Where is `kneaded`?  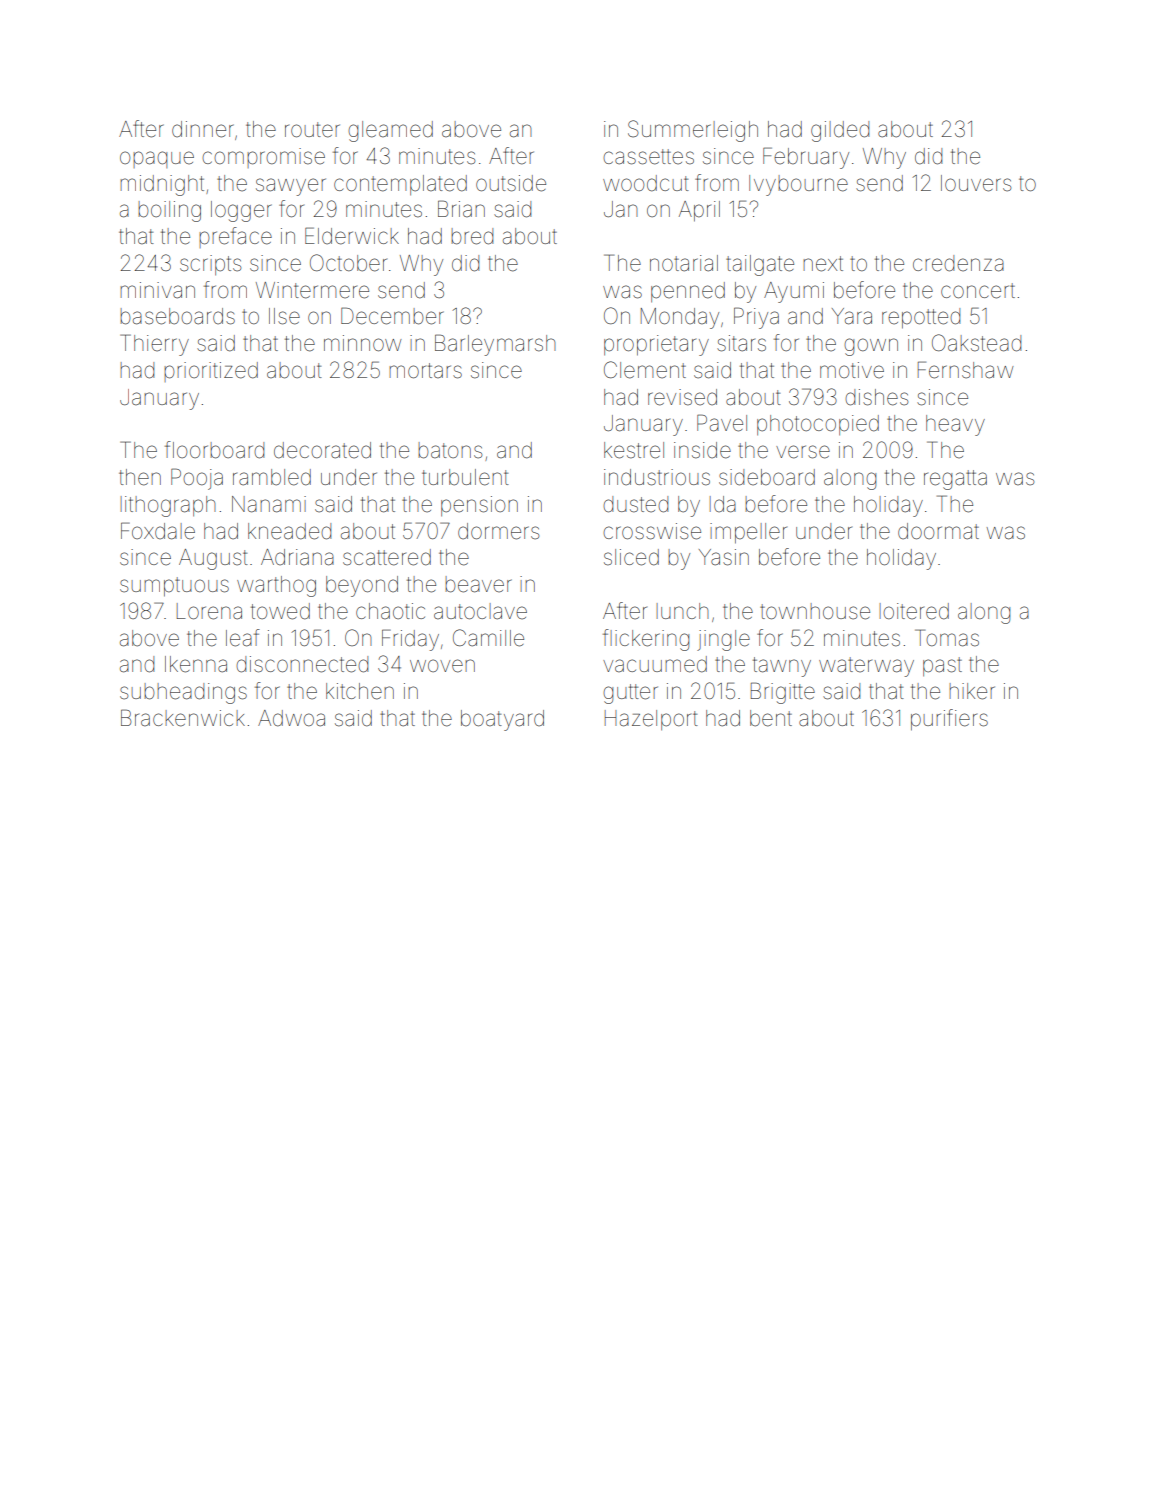
kneaded is located at coordinates (289, 531).
